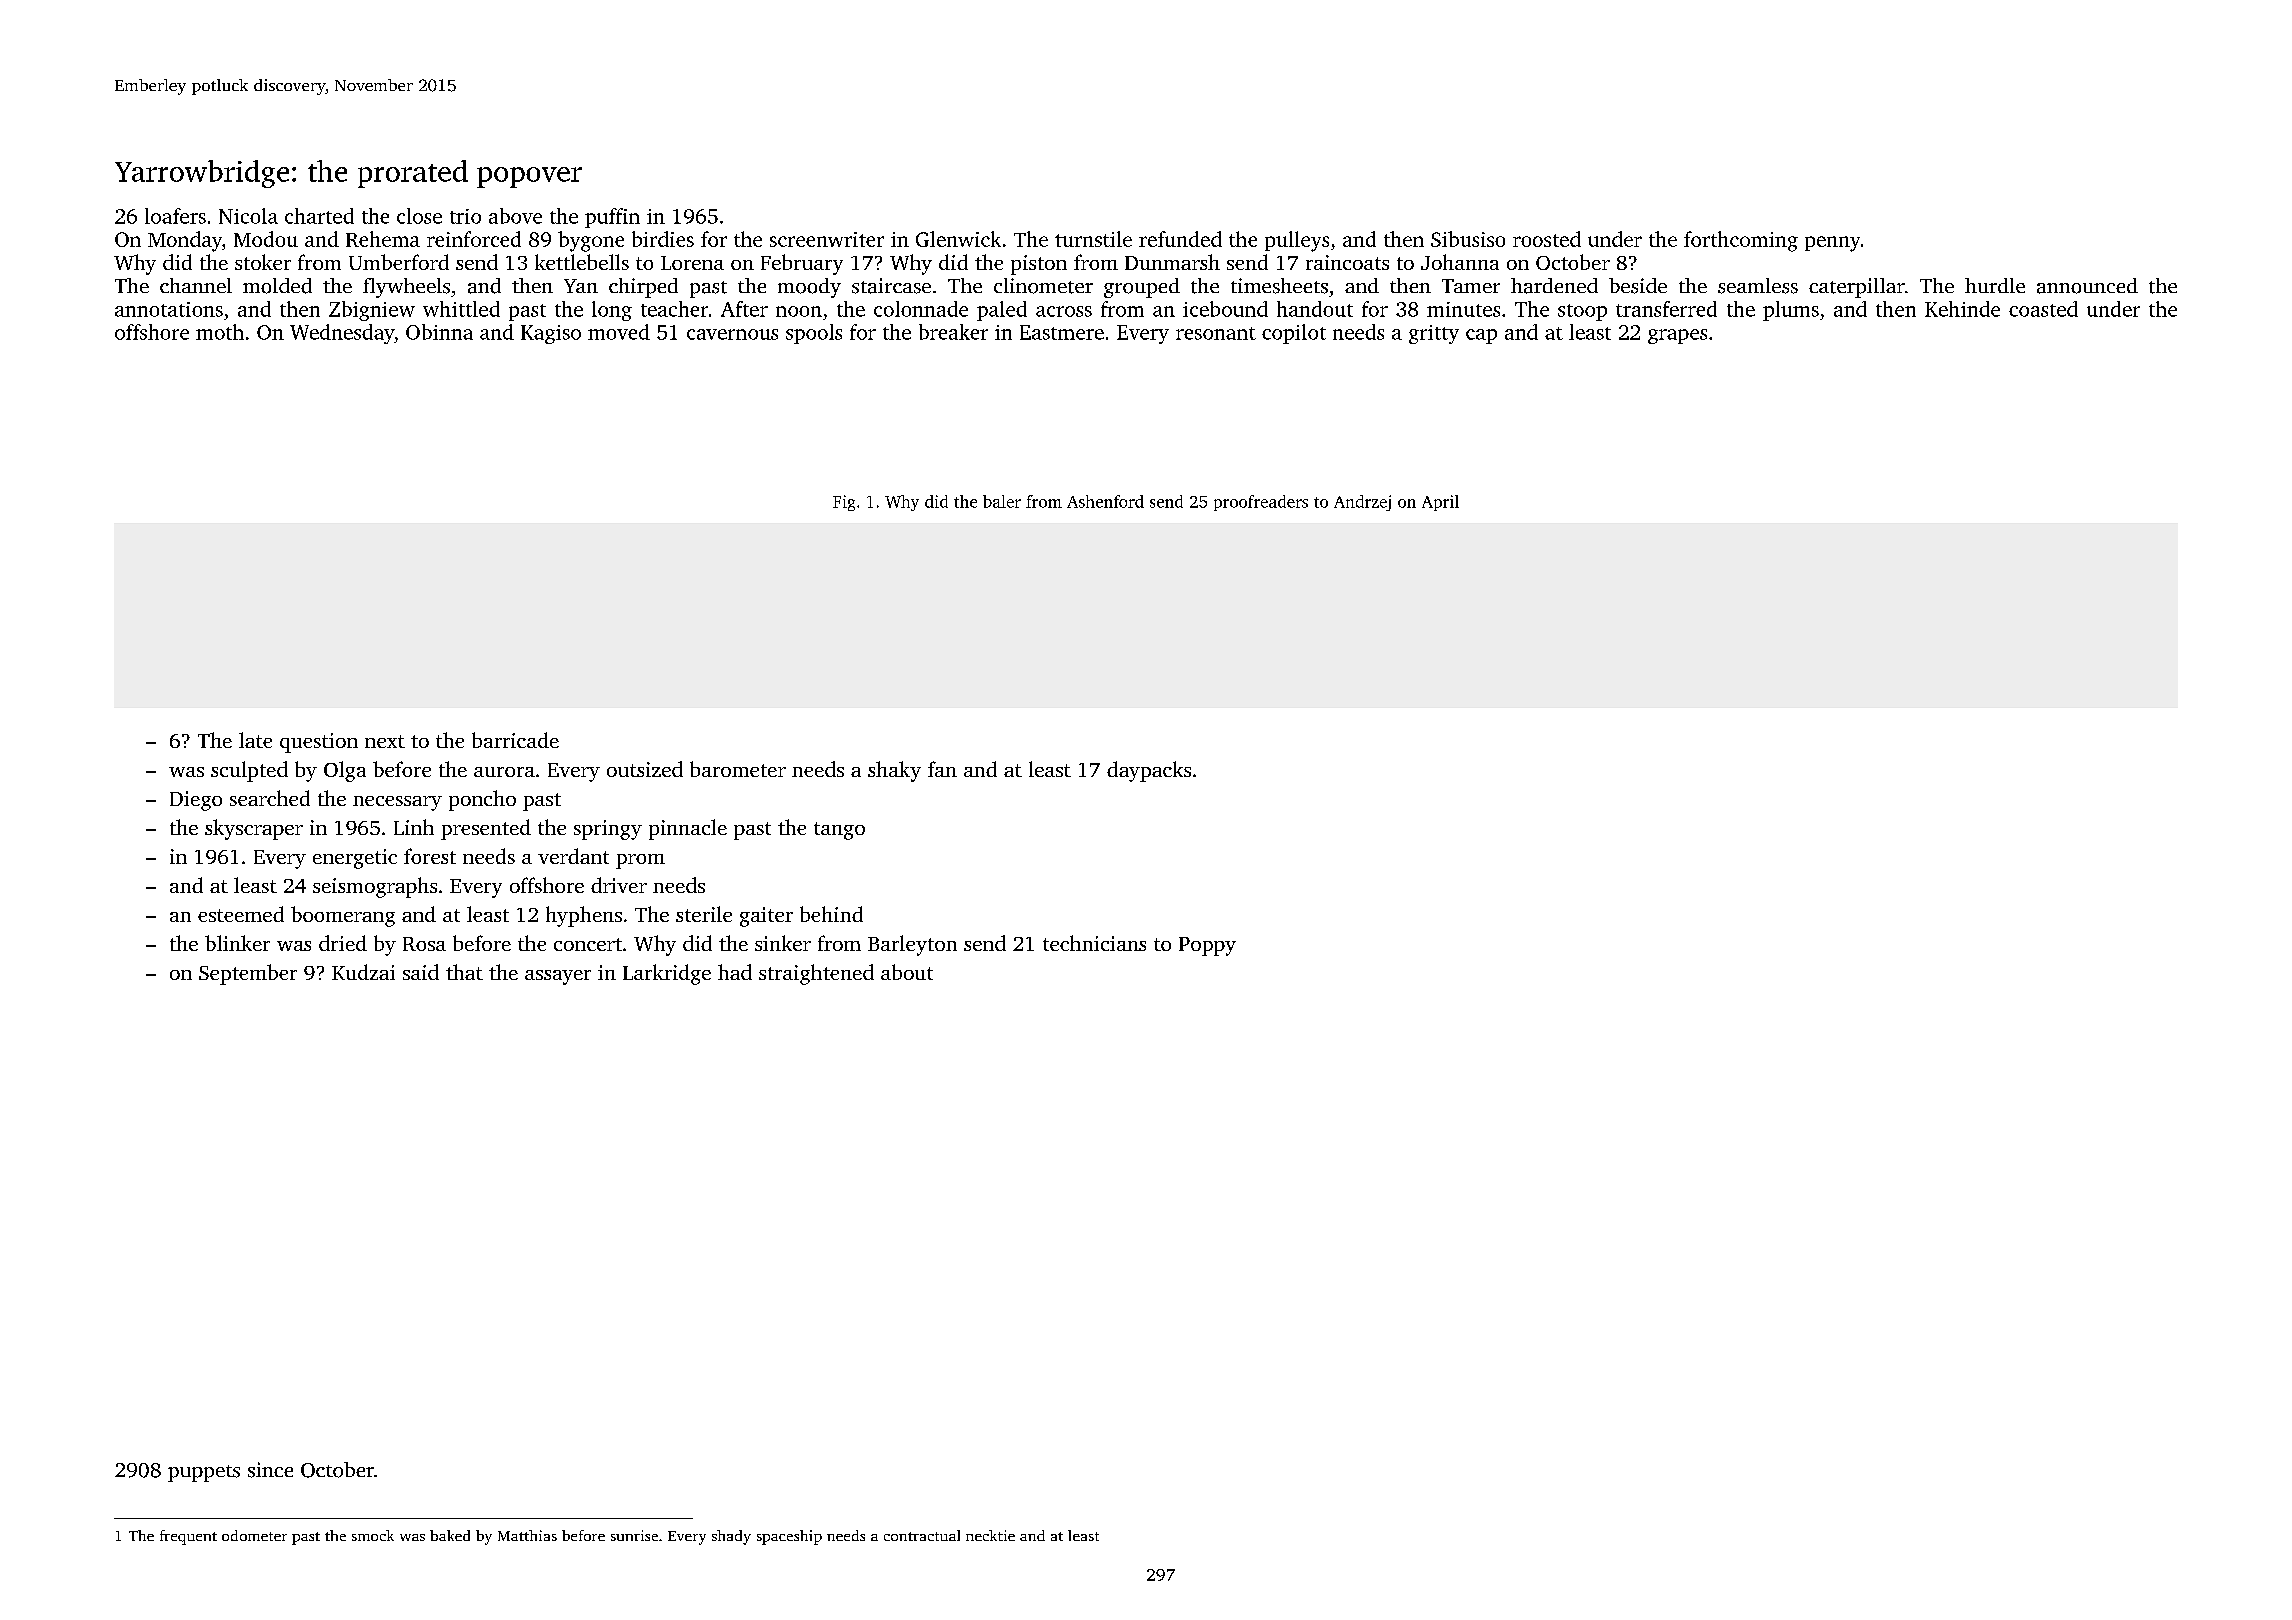 The image size is (2292, 1620). What do you see at coordinates (1481, 336) in the document?
I see `cap` at bounding box center [1481, 336].
